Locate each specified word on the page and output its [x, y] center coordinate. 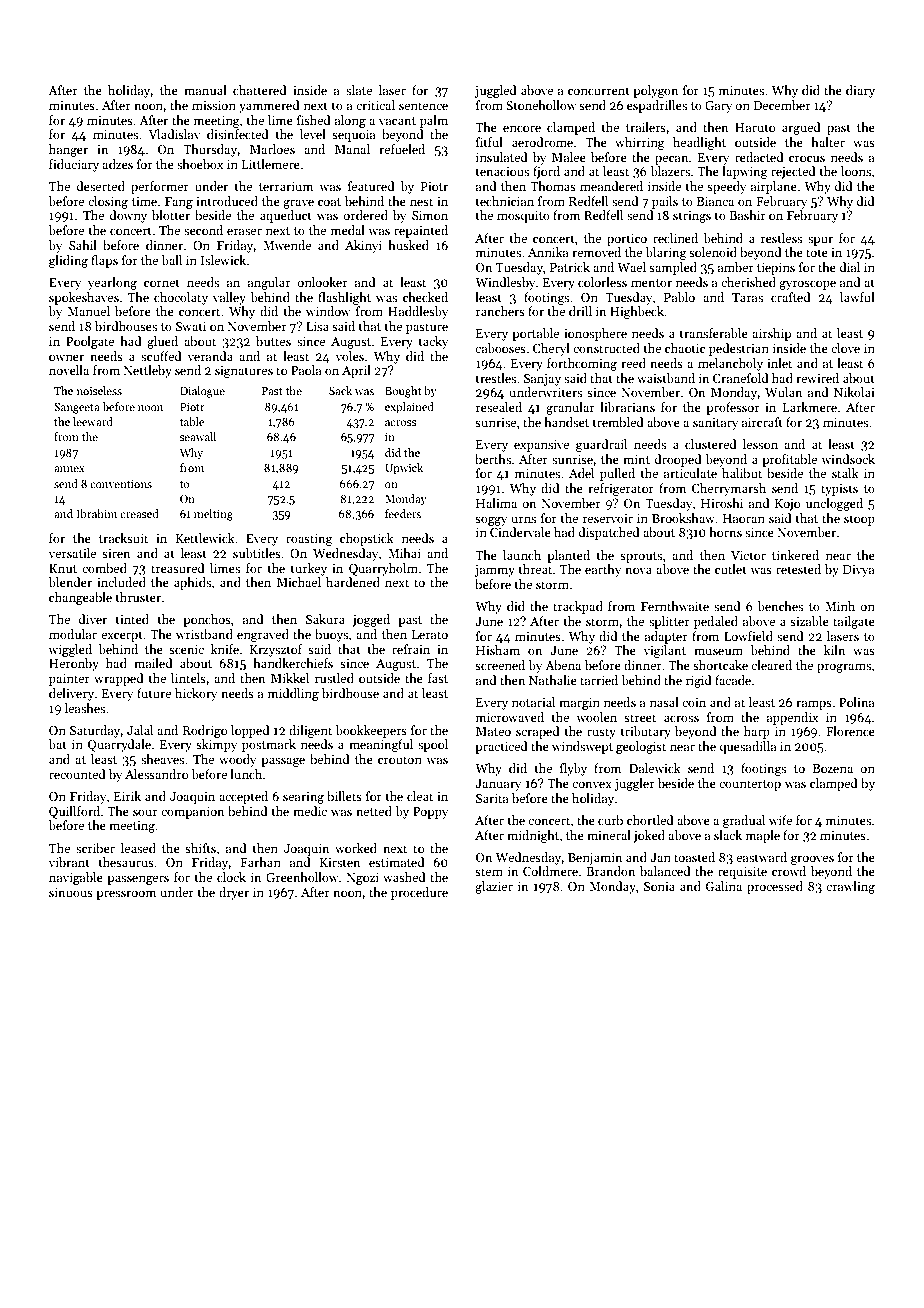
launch [522, 555]
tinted [132, 619]
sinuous [71, 892]
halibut [742, 473]
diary [860, 91]
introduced [227, 201]
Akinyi [363, 246]
